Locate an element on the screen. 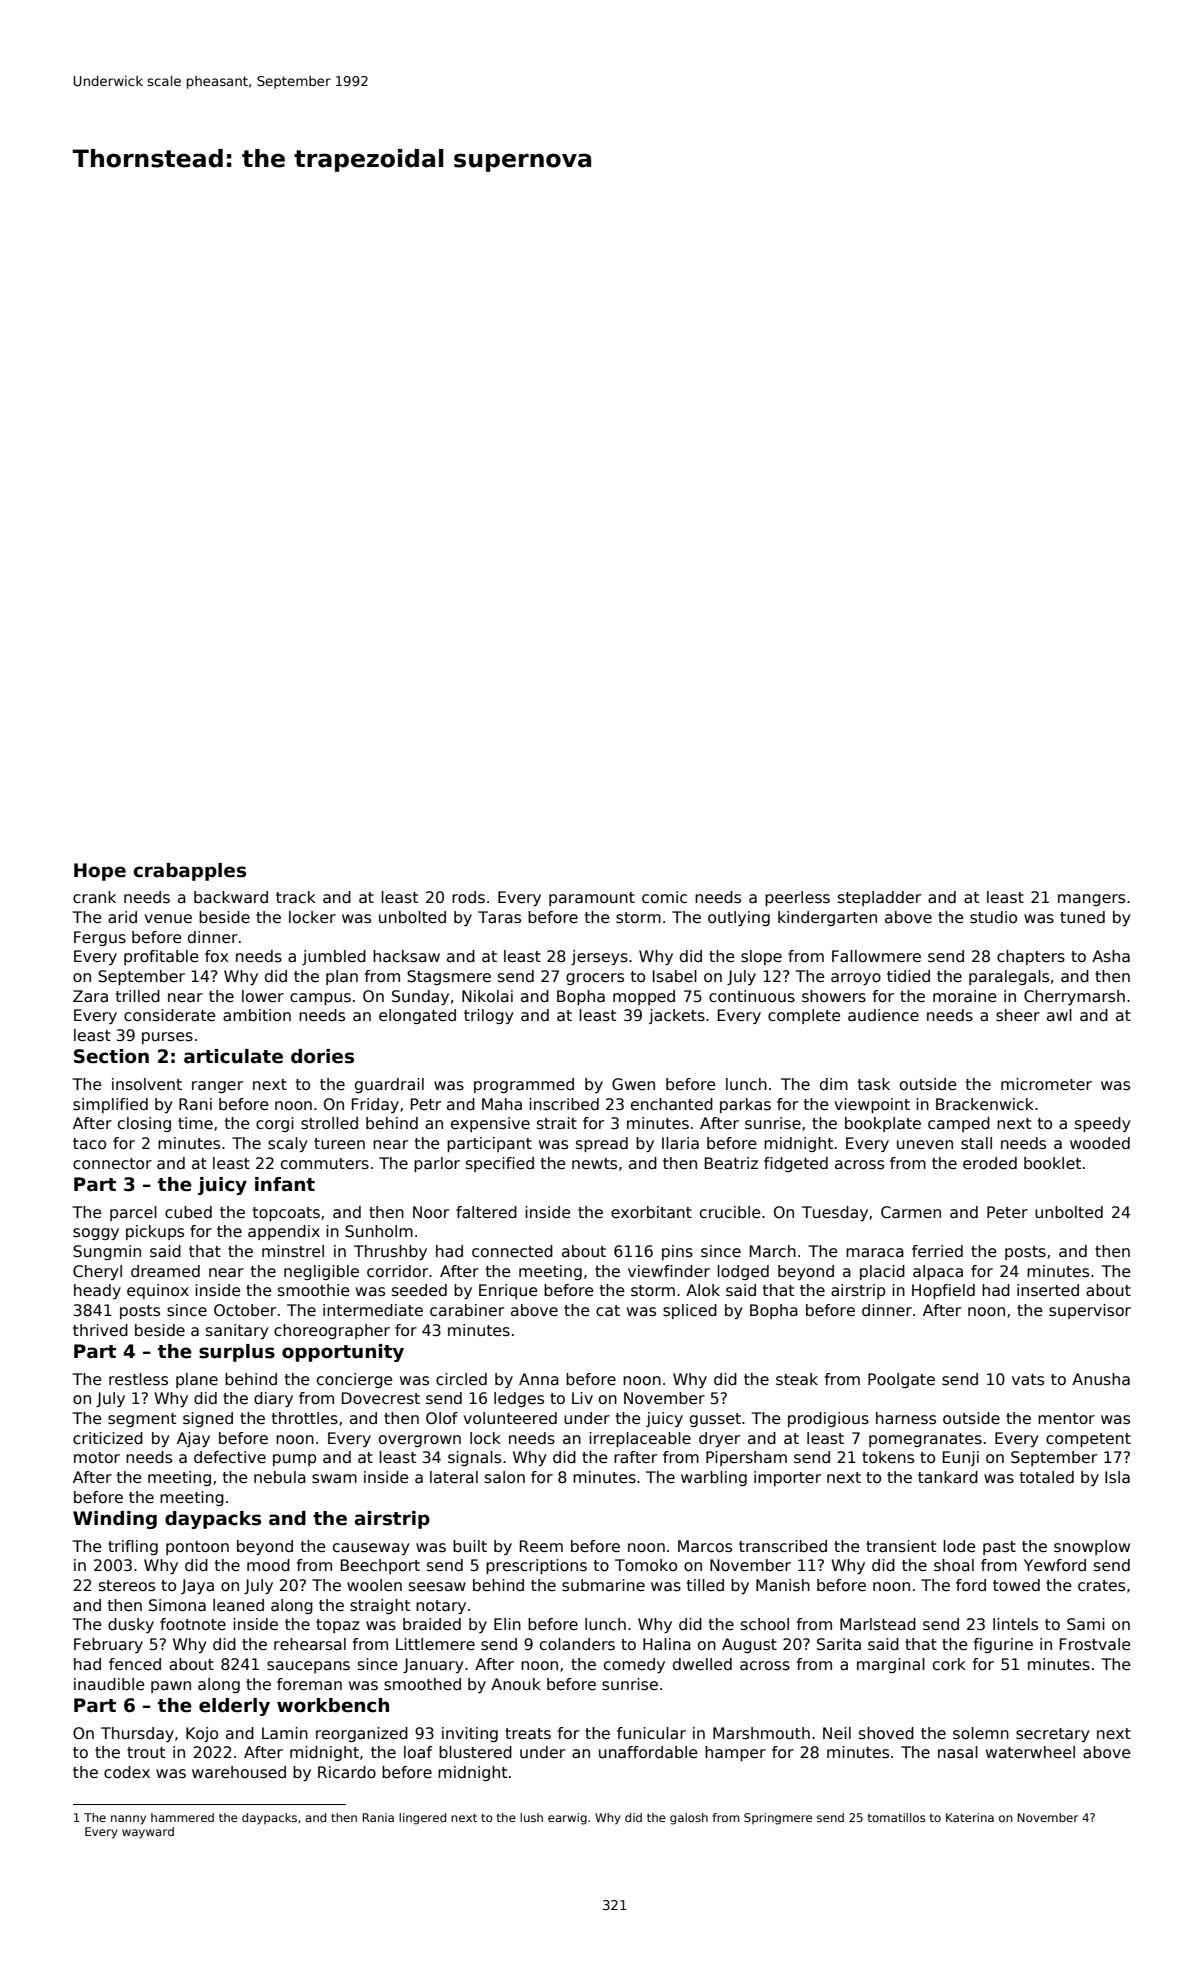 The height and width of the screenshot is (1983, 1204). hammered is located at coordinates (182, 1817).
